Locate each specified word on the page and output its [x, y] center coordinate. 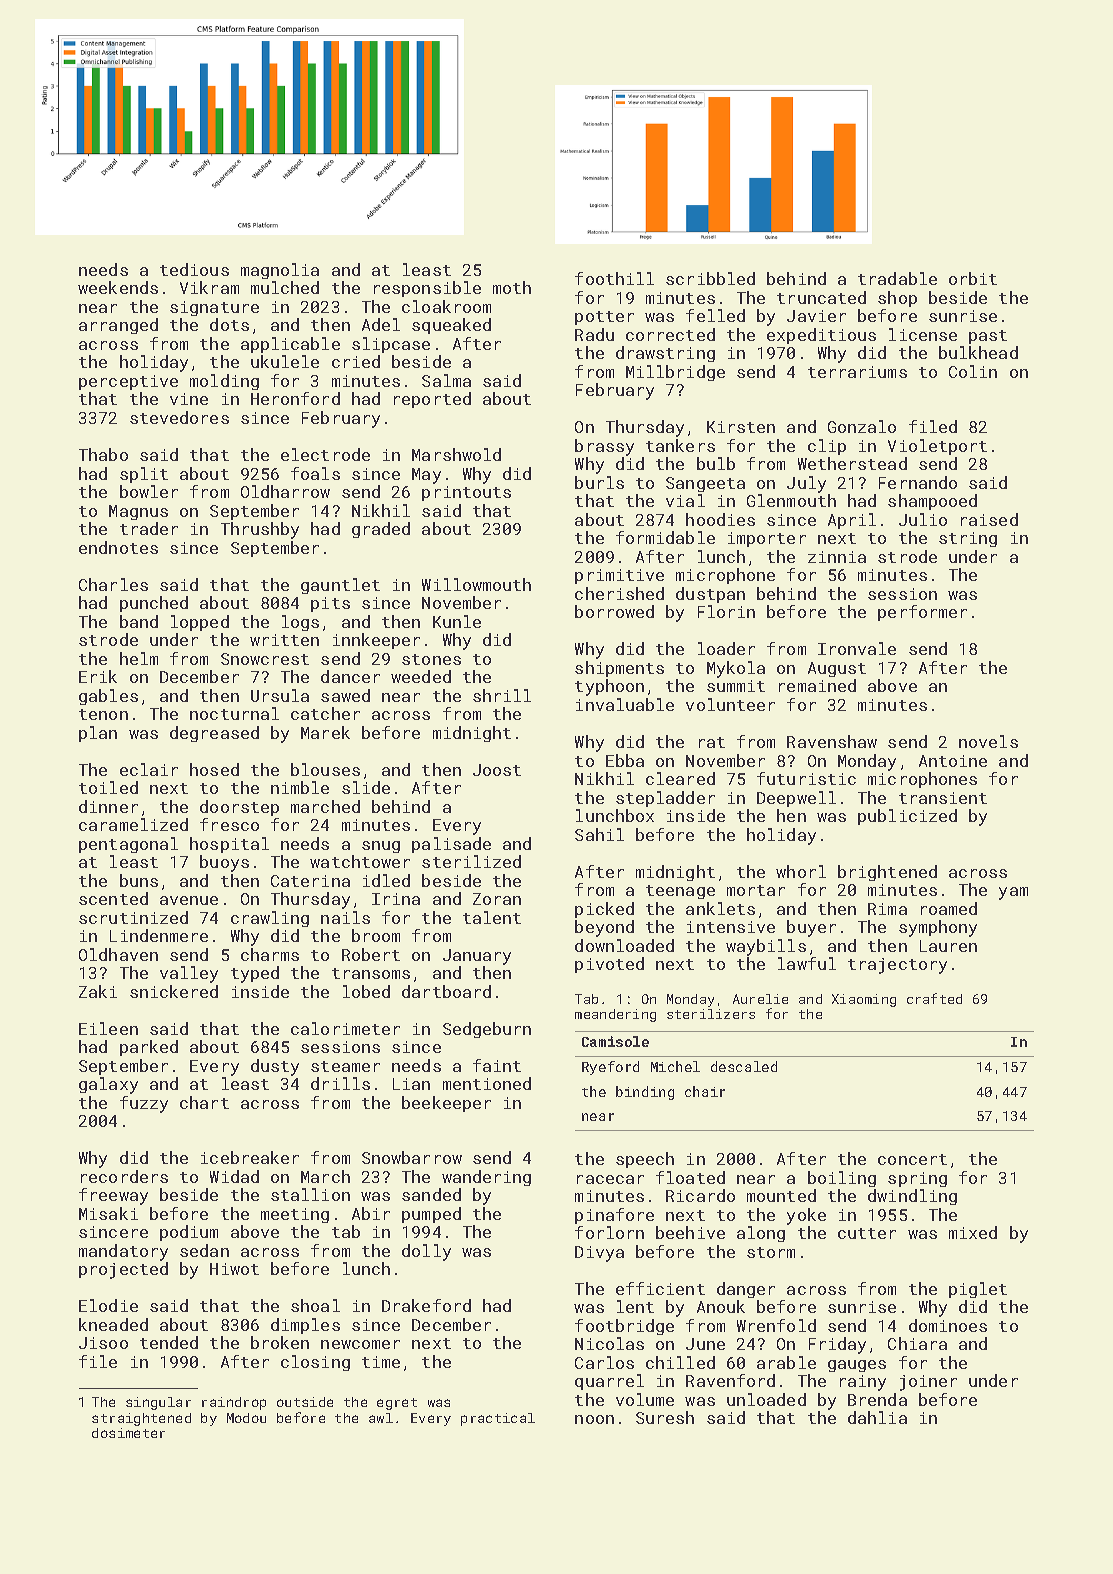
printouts [466, 493]
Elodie [108, 1305]
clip [827, 447]
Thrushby [260, 530]
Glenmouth [791, 500]
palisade [451, 845]
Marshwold [456, 454]
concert [912, 1159]
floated [690, 1177]
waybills [766, 947]
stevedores [179, 417]
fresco [229, 824]
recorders [124, 1176]
